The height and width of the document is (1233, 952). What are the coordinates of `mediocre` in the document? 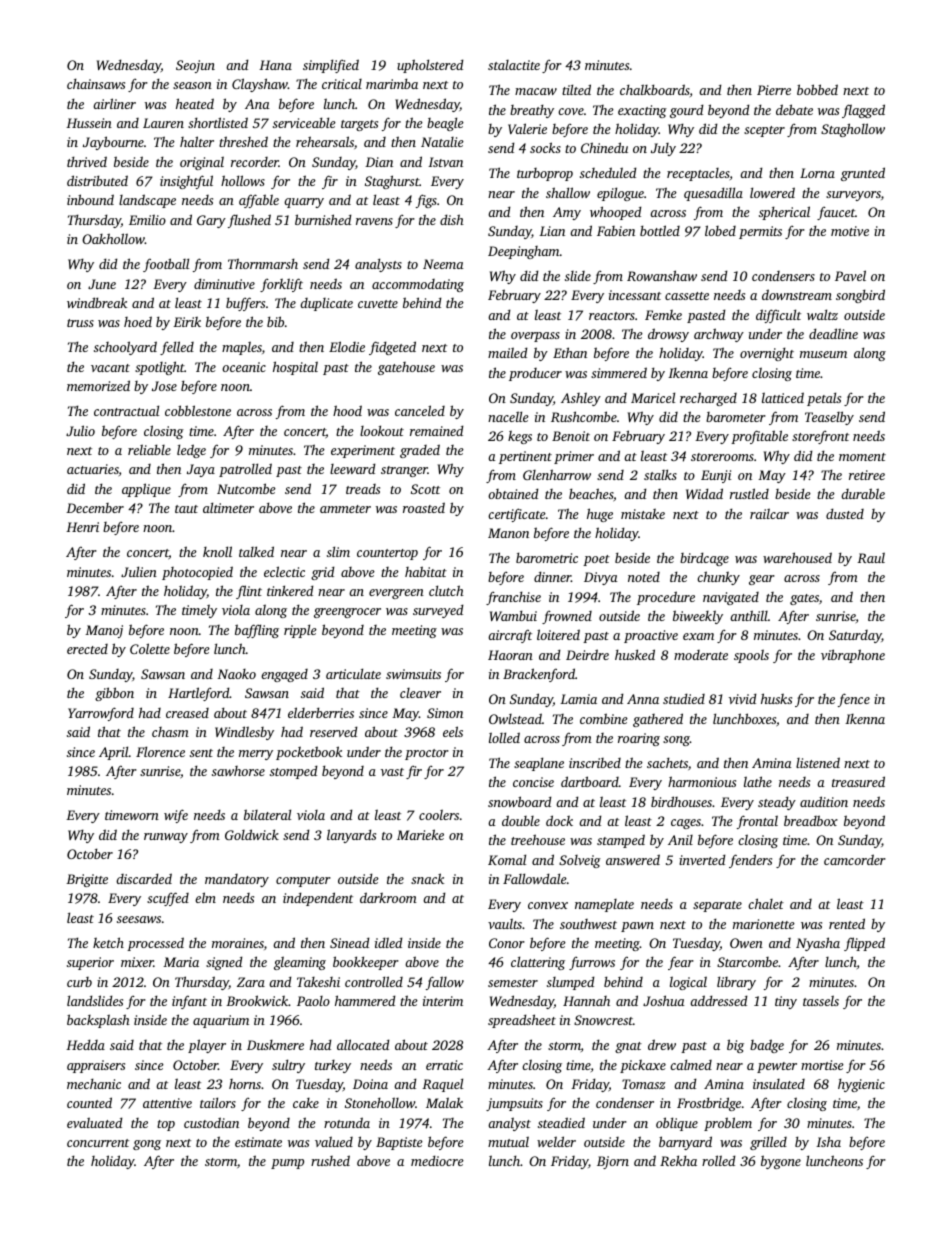 It's located at (437, 1160).
